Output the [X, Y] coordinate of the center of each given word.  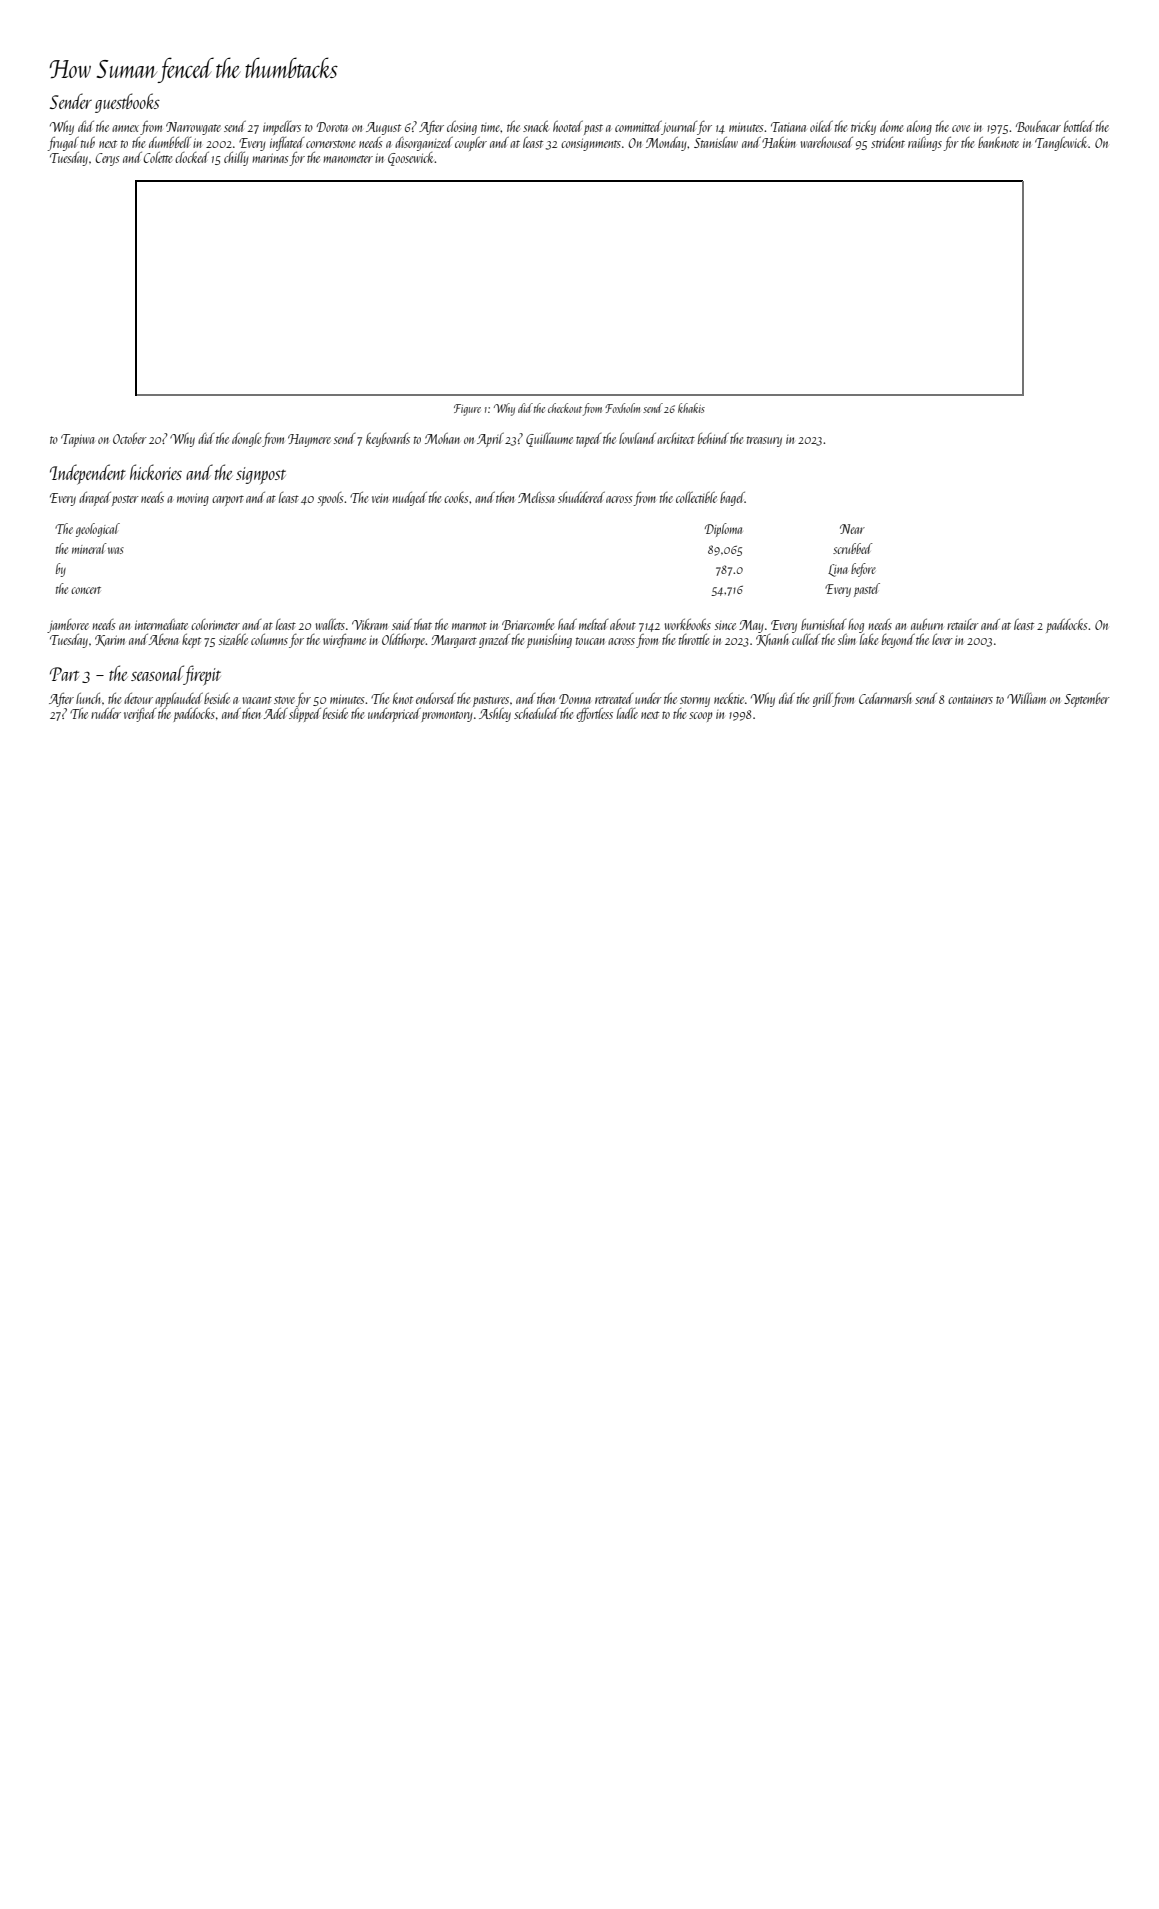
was [116, 550]
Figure [467, 410]
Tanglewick [1062, 144]
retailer [963, 624]
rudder [106, 713]
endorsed [436, 698]
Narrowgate [193, 128]
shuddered [581, 497]
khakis [691, 408]
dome [891, 126]
